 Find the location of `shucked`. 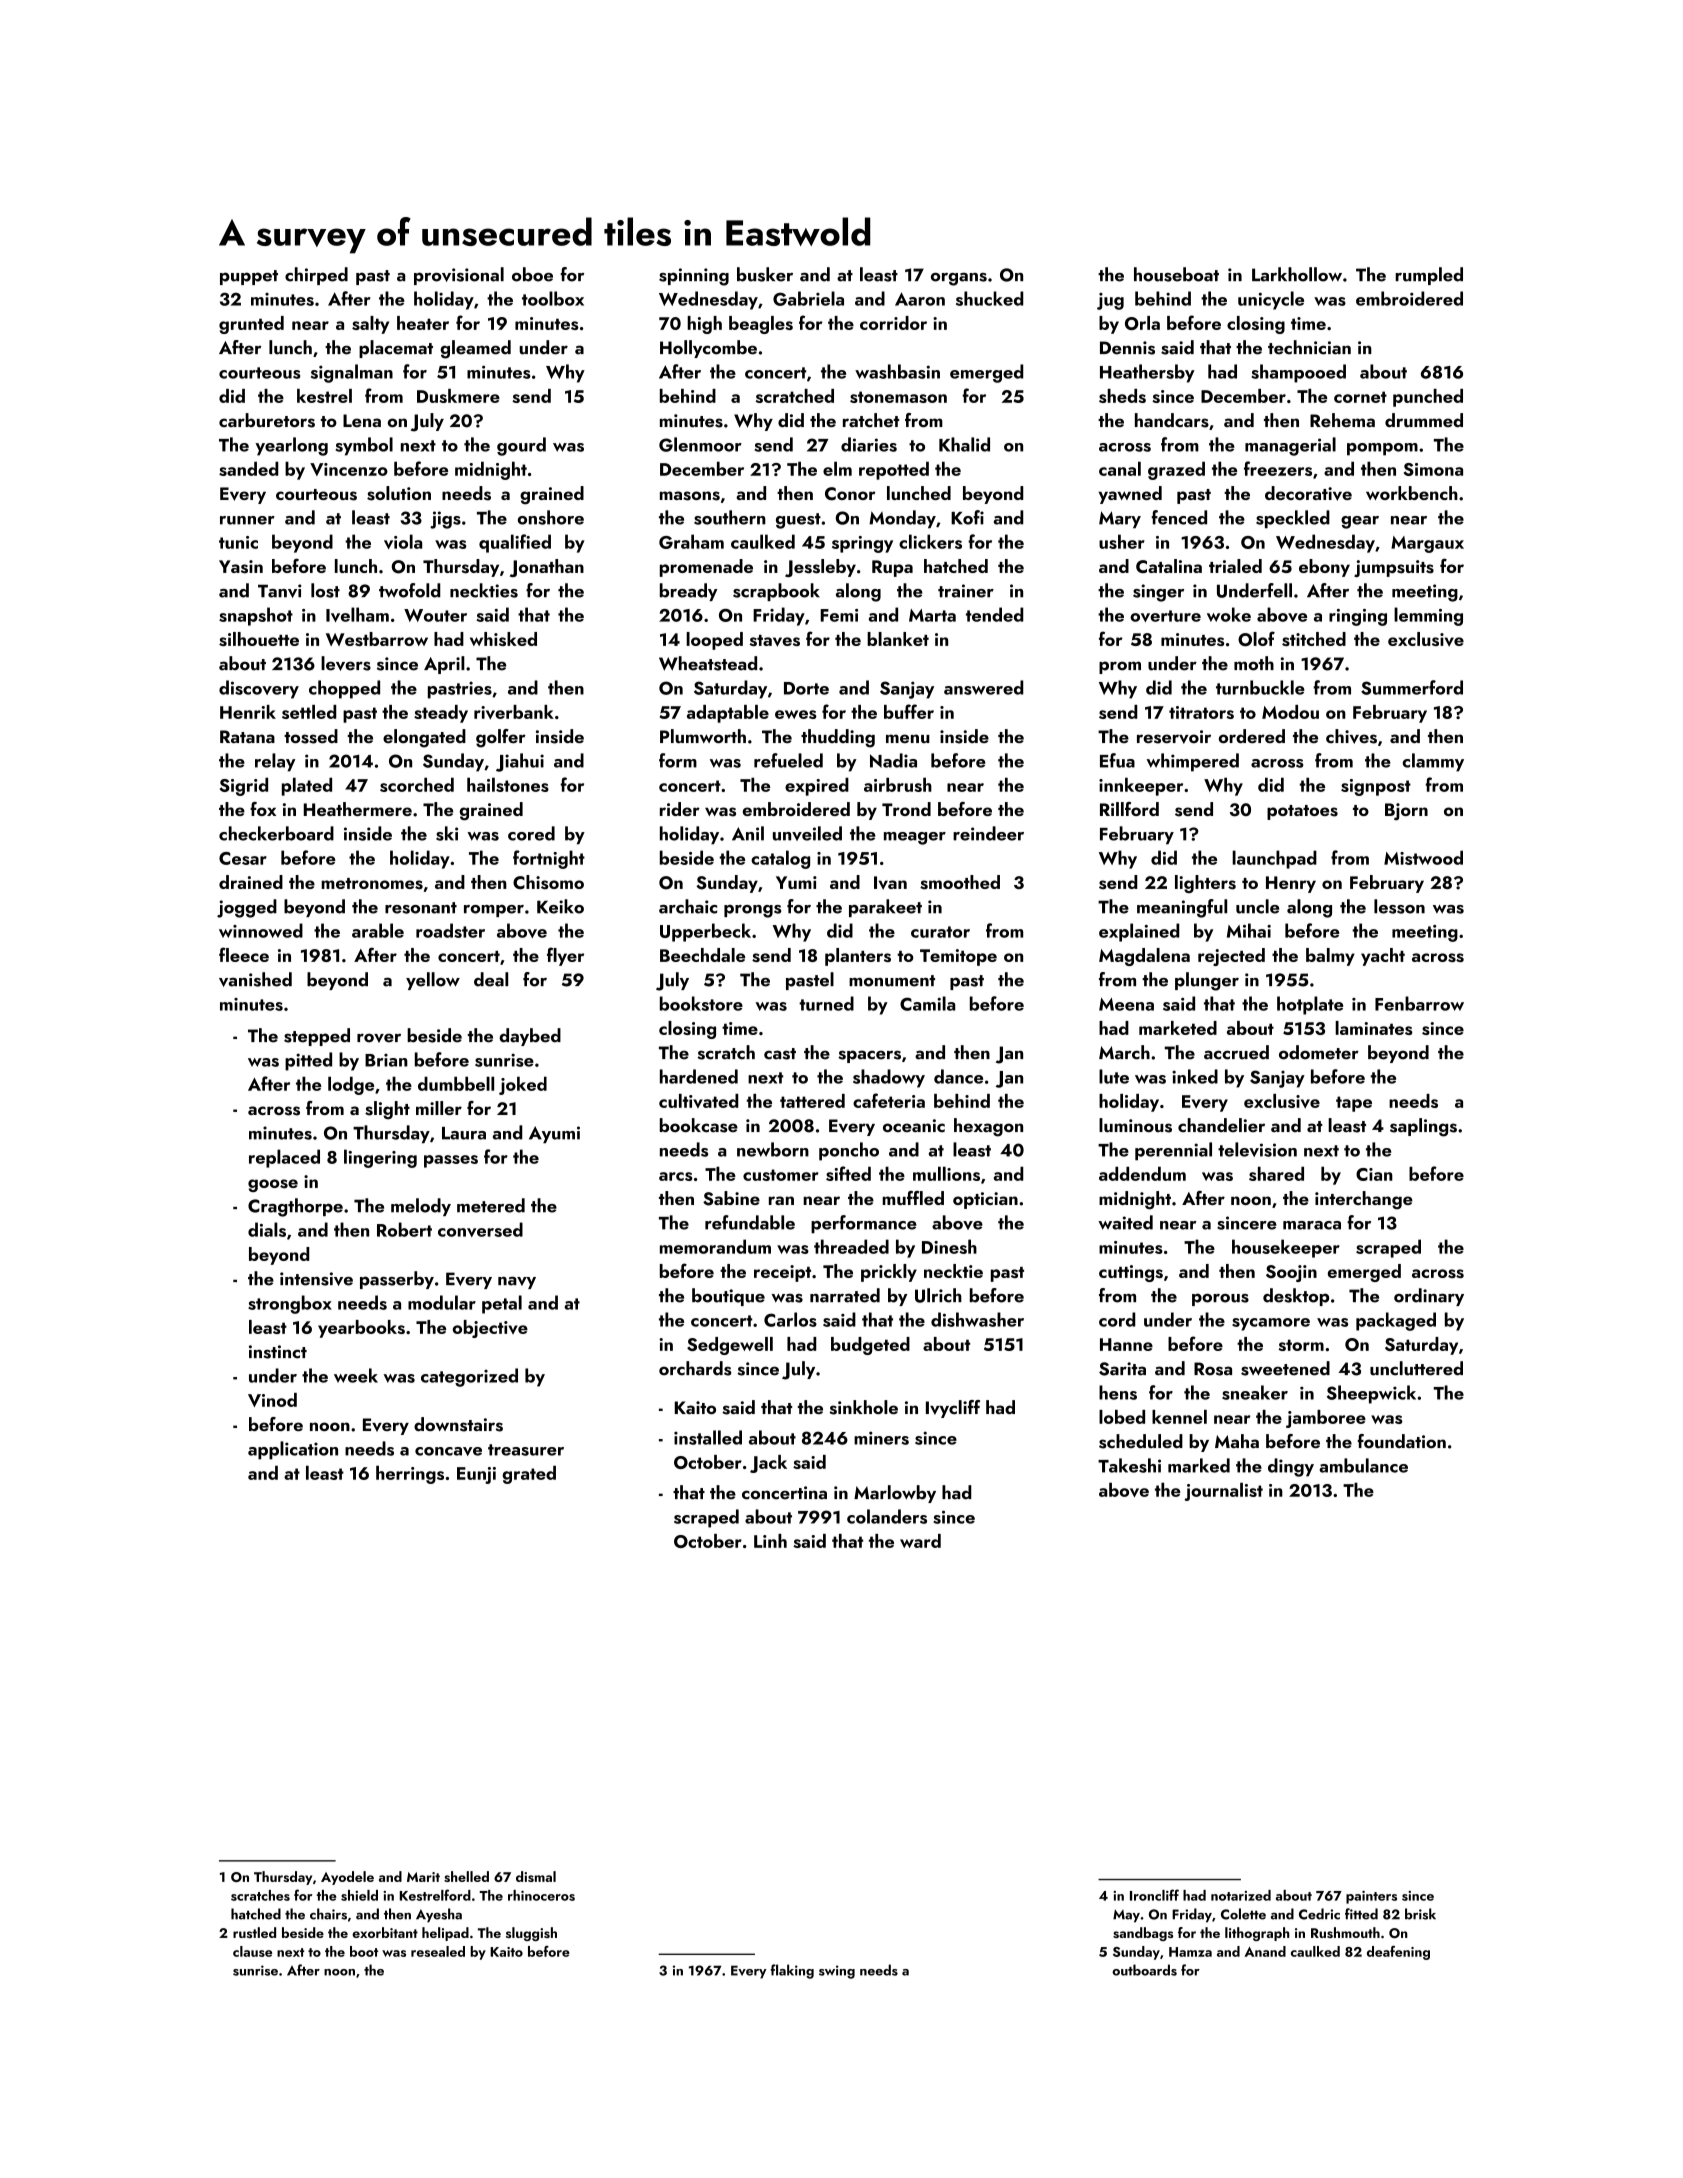

shucked is located at coordinates (989, 298).
